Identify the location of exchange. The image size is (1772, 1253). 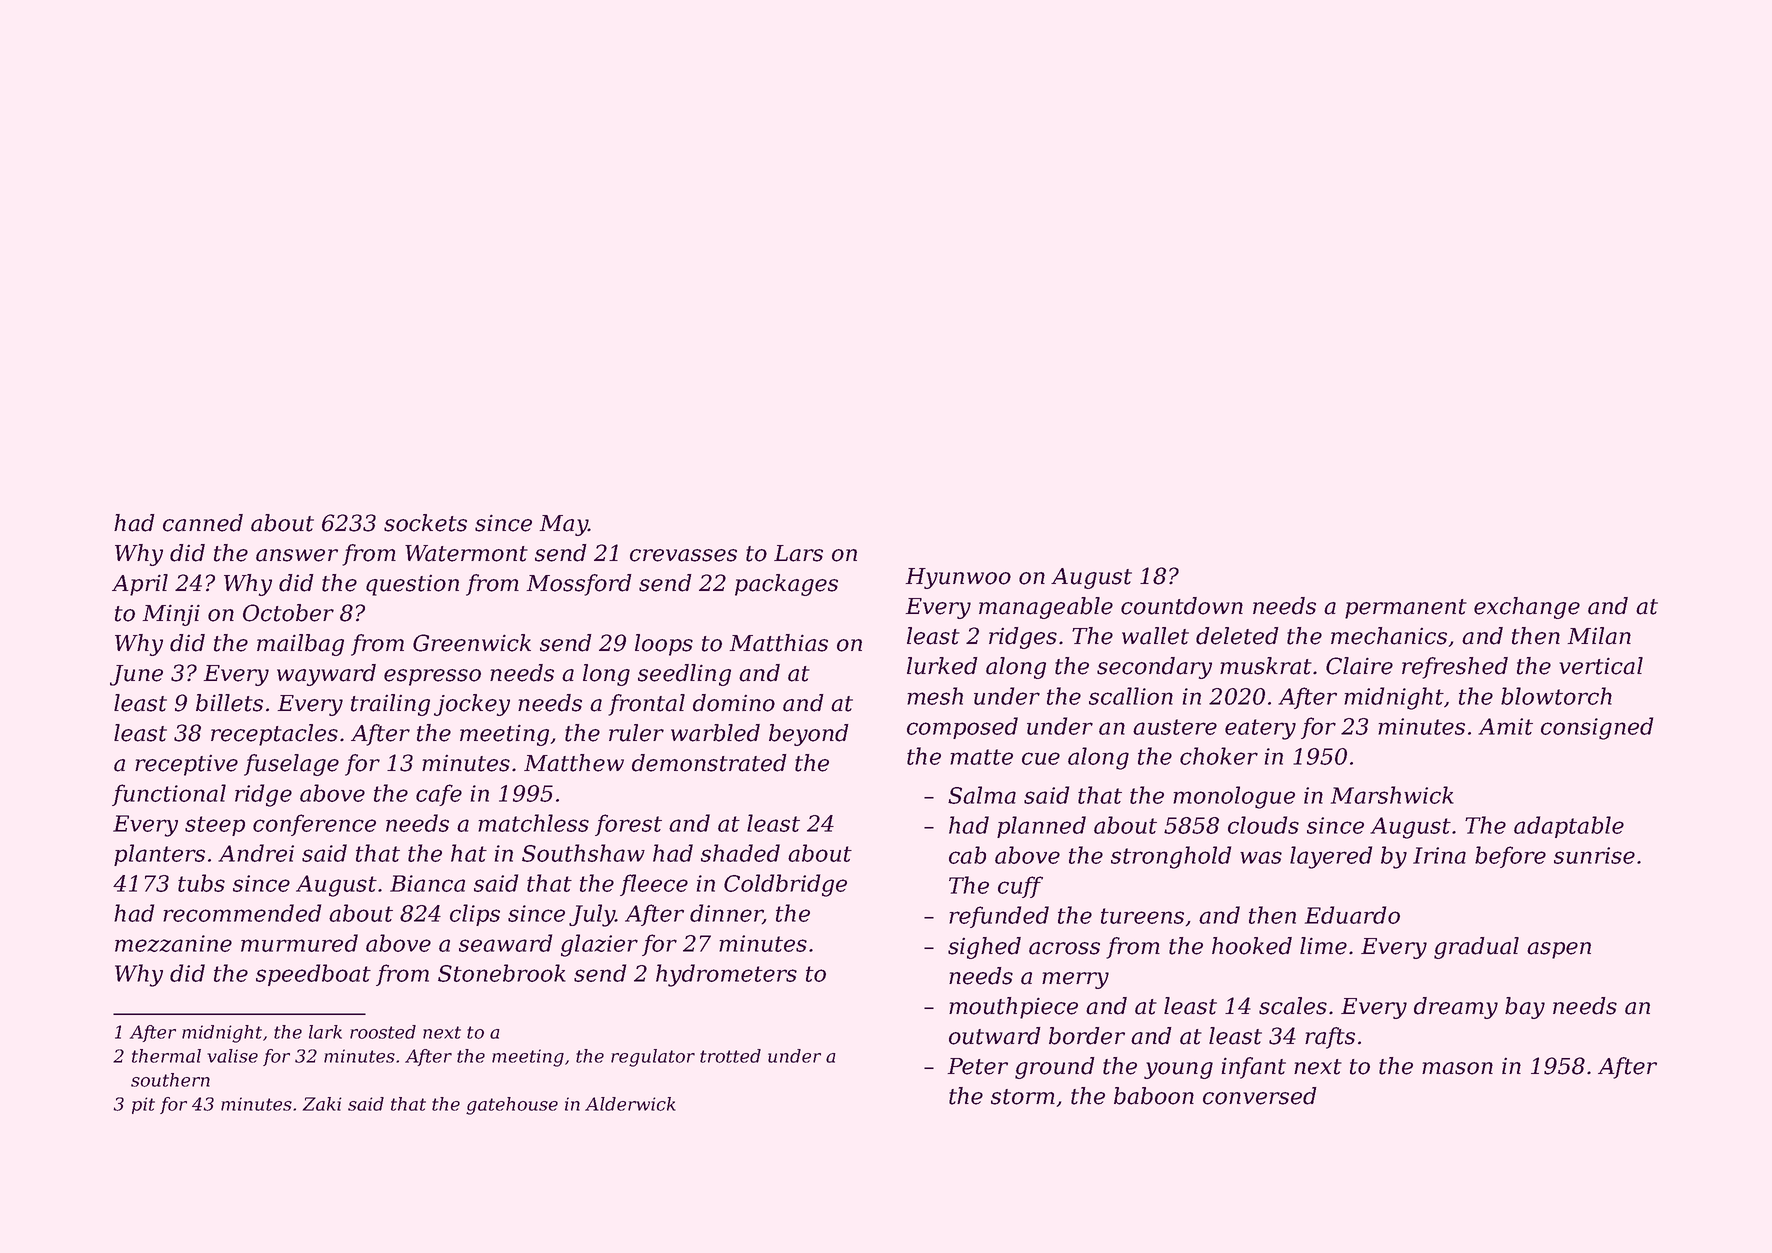
(1527, 608).
